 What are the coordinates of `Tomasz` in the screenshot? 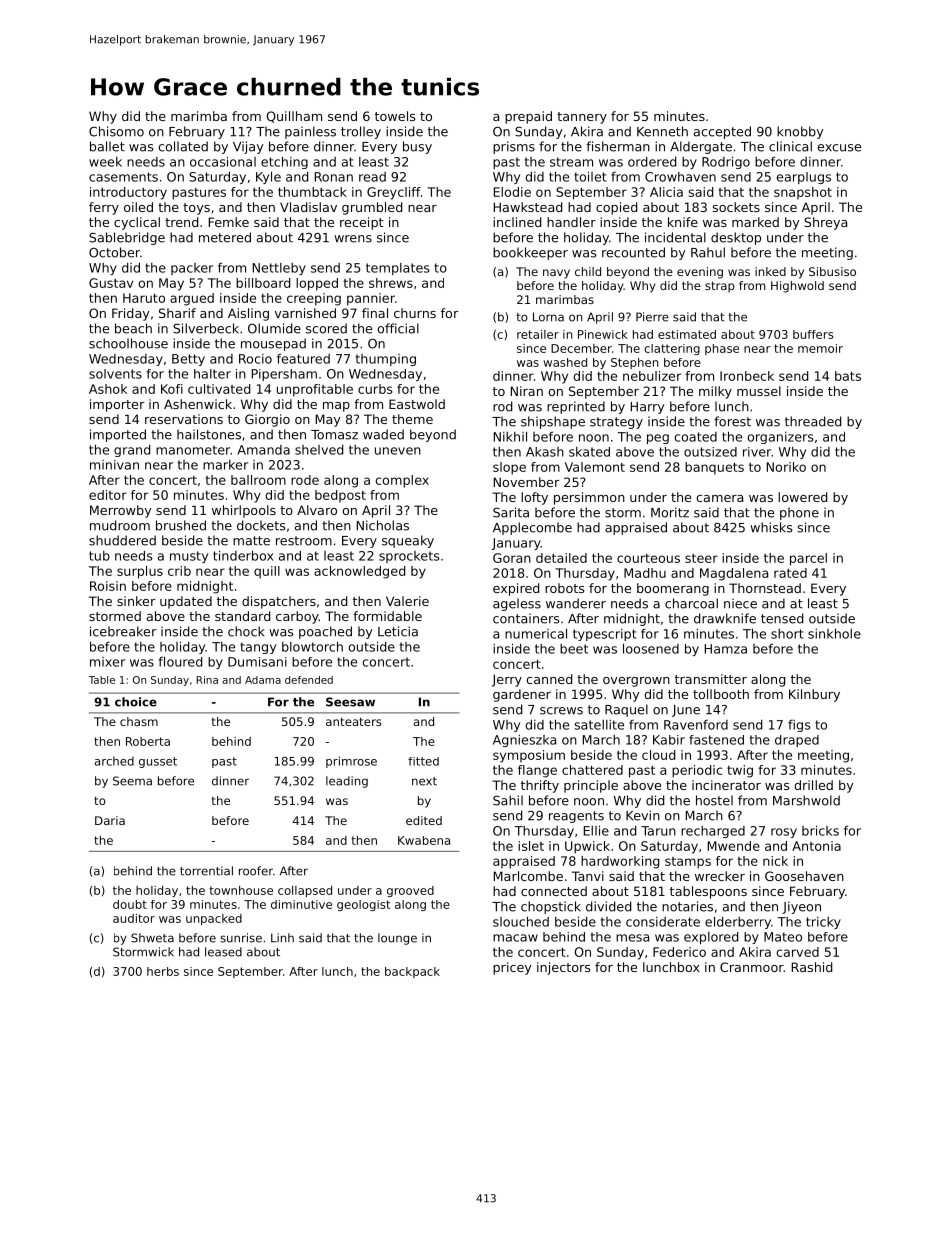 It's located at (334, 435).
